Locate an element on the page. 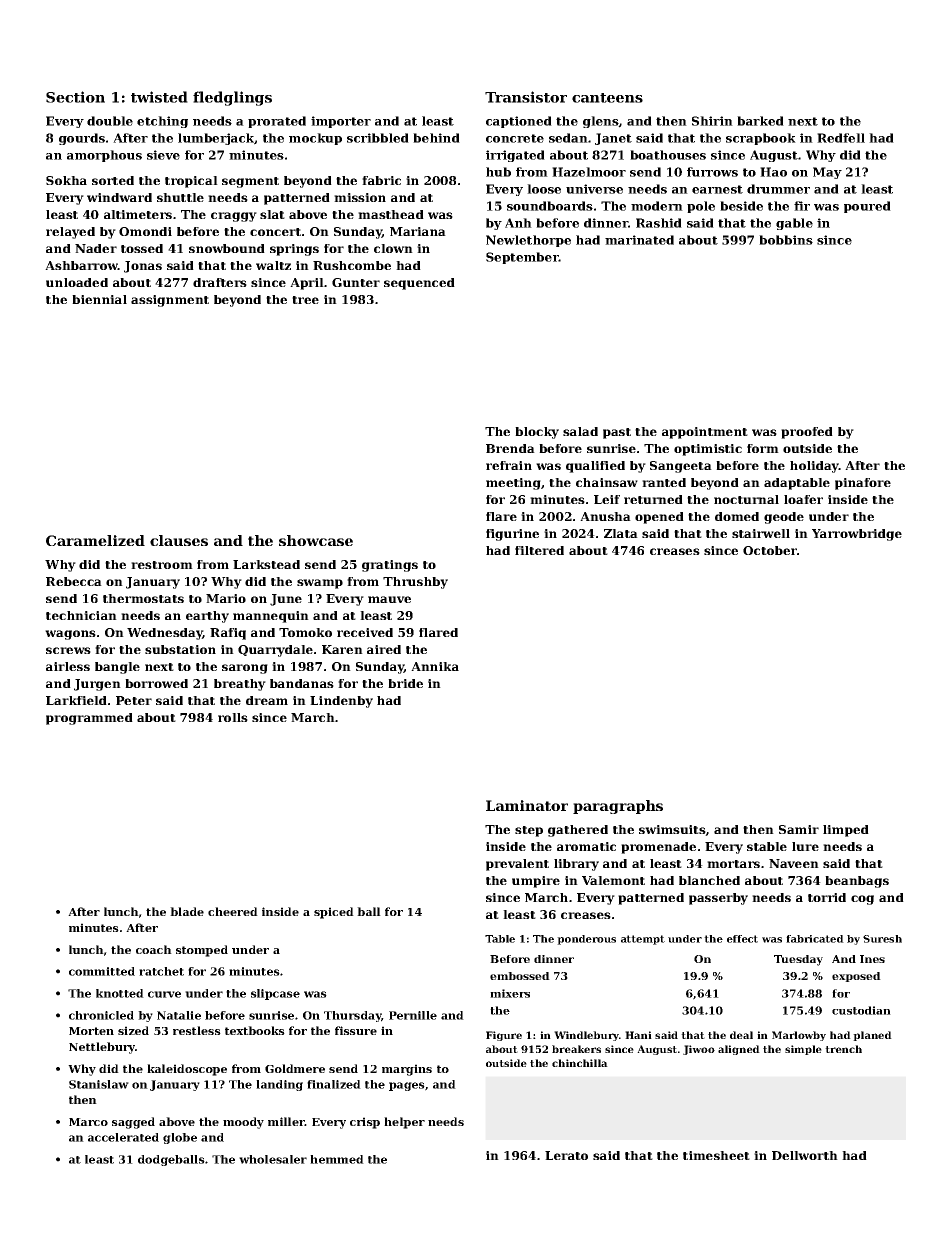  mission is located at coordinates (360, 197).
